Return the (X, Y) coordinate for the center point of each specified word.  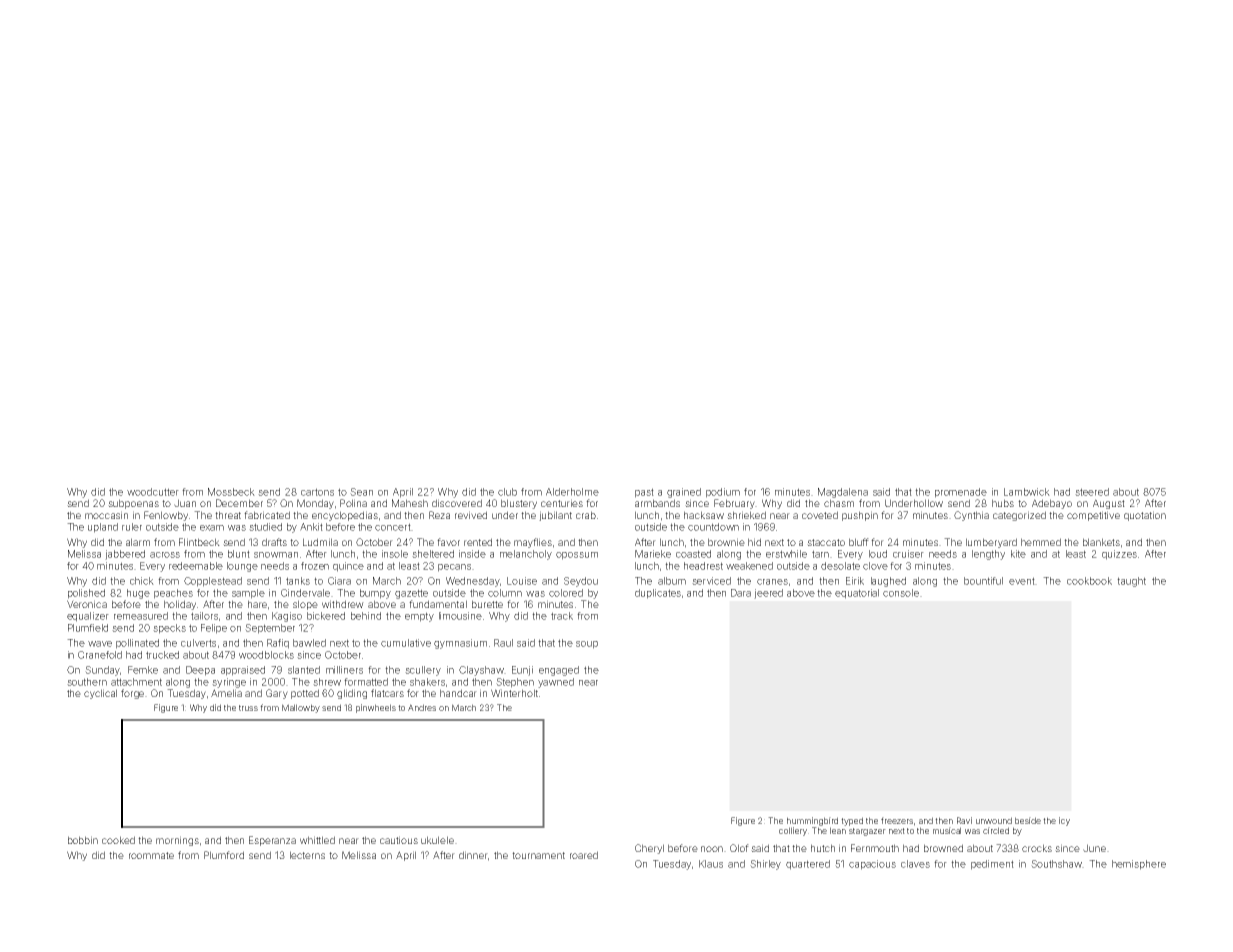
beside (1028, 820)
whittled (317, 840)
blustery (519, 504)
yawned (556, 683)
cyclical (100, 694)
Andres (422, 707)
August (1109, 504)
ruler (132, 527)
